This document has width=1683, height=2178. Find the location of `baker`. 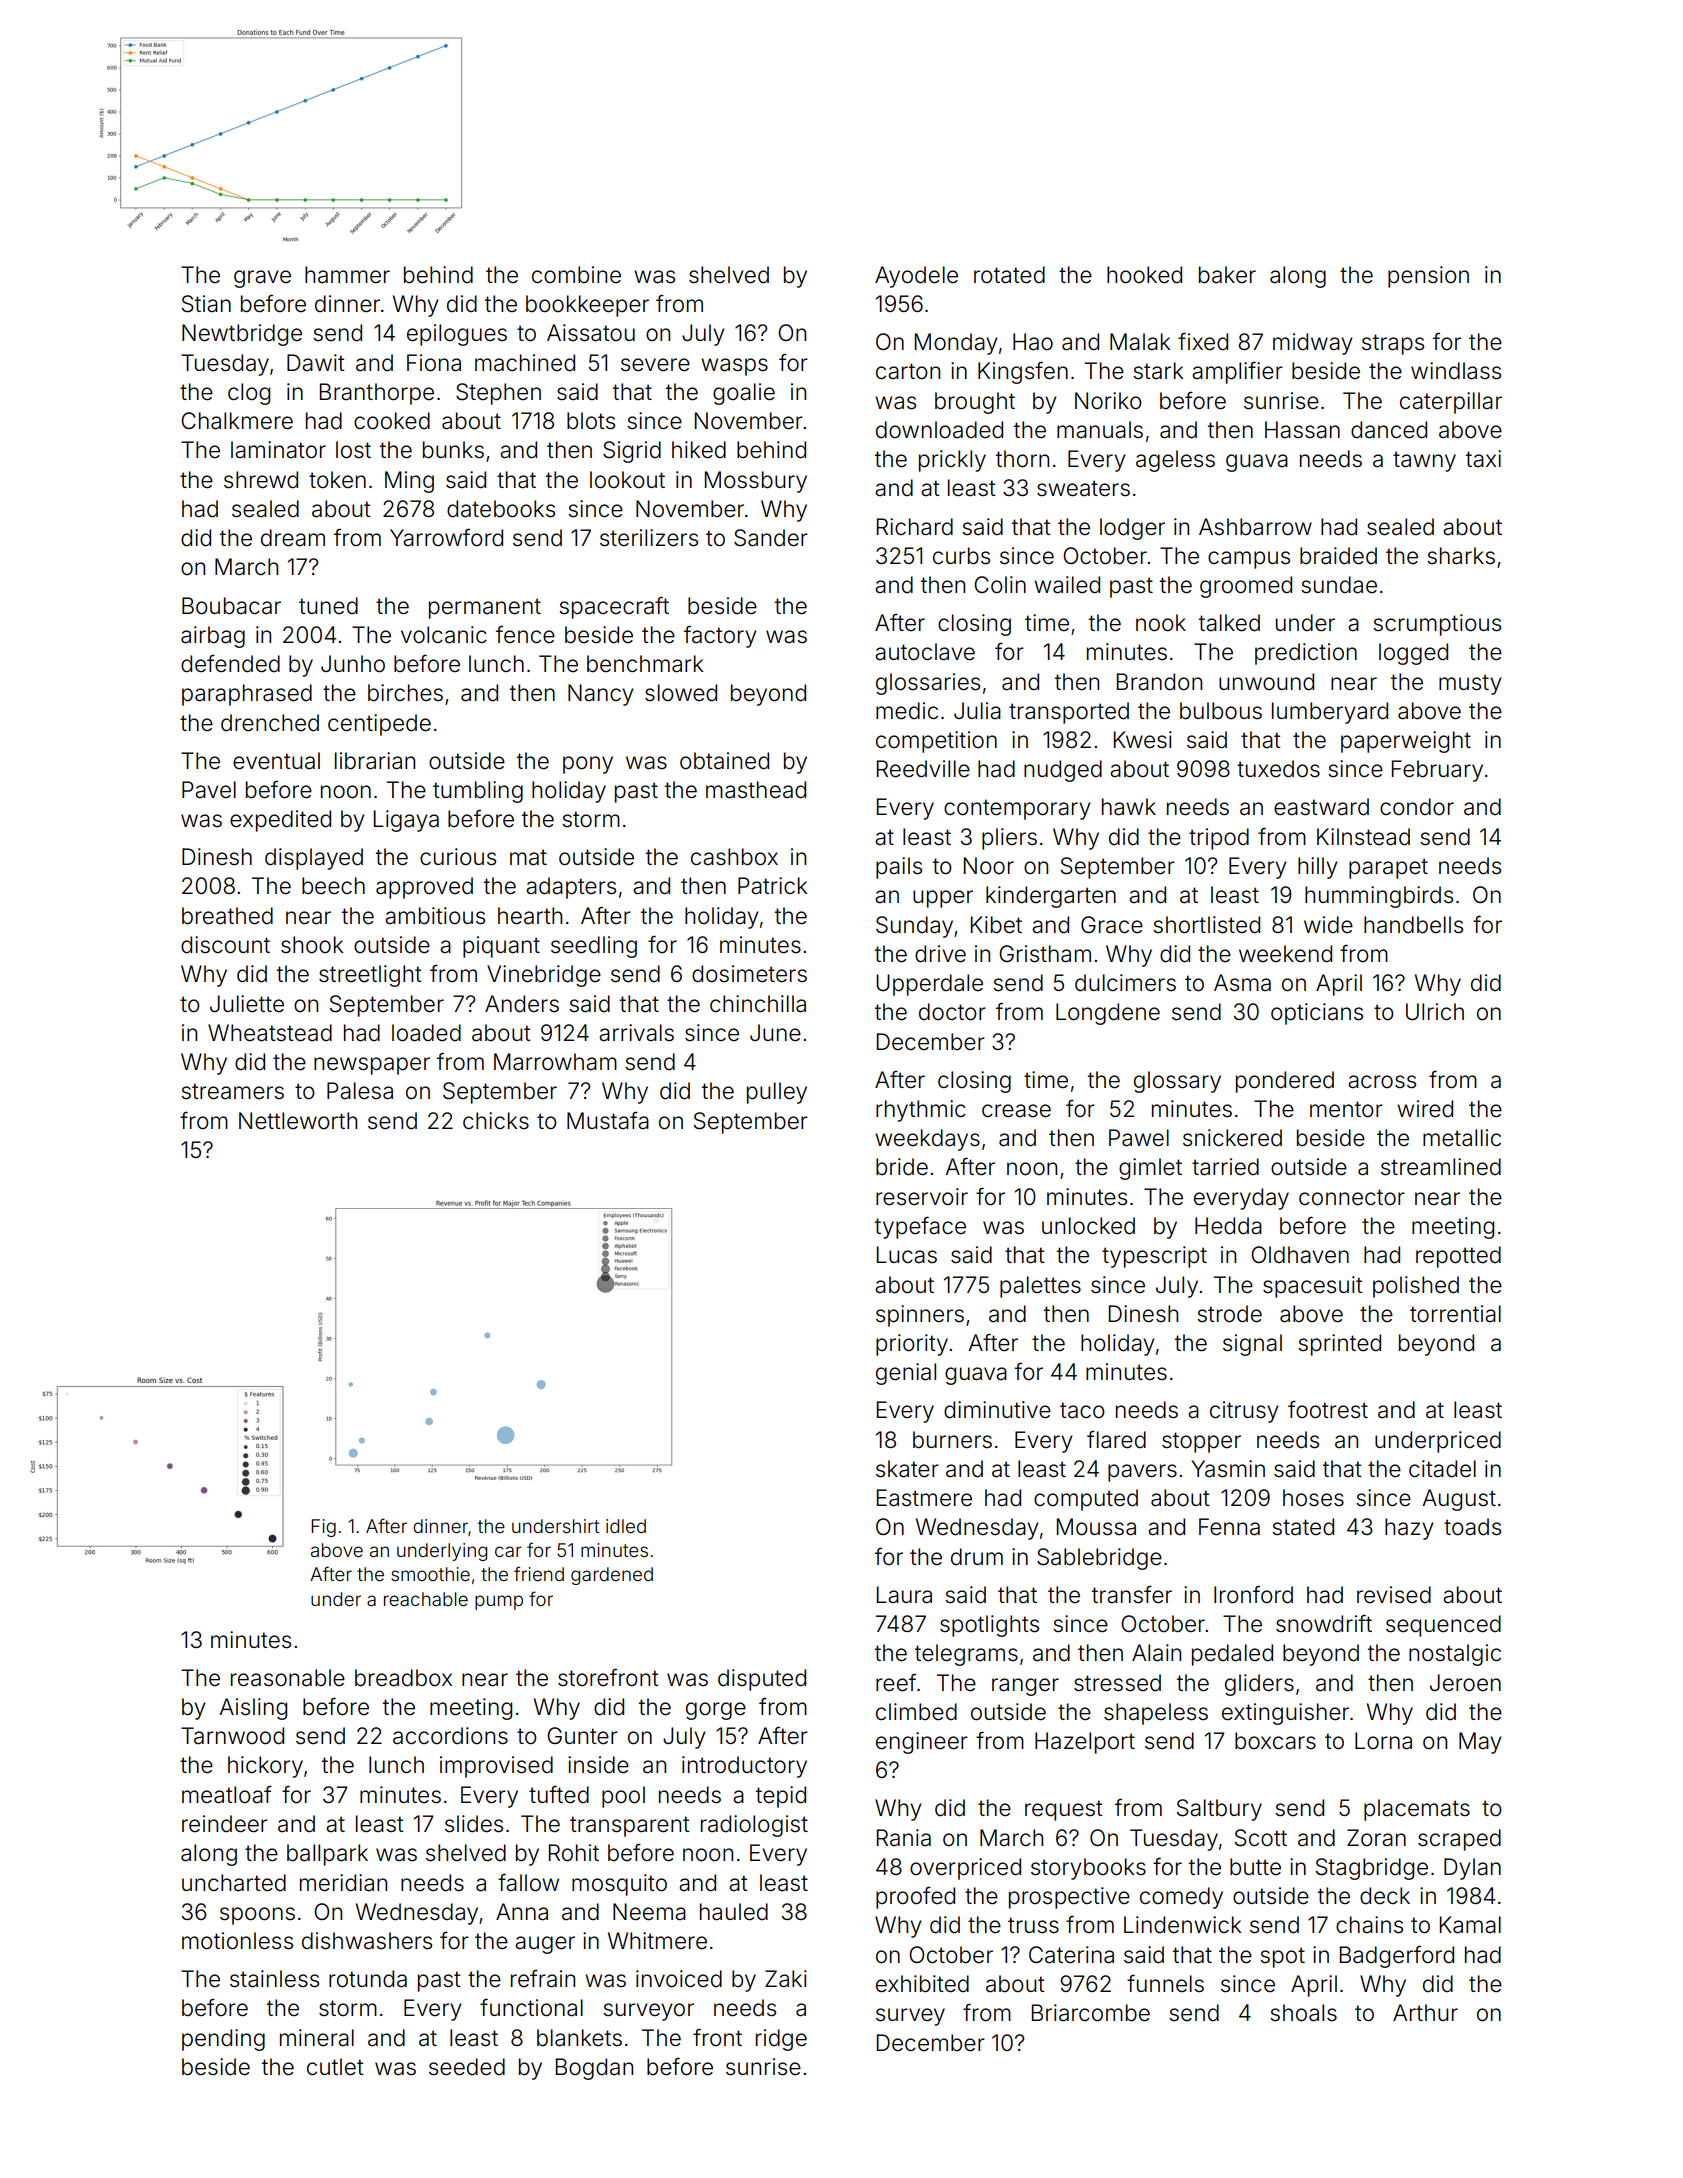

baker is located at coordinates (1227, 275).
